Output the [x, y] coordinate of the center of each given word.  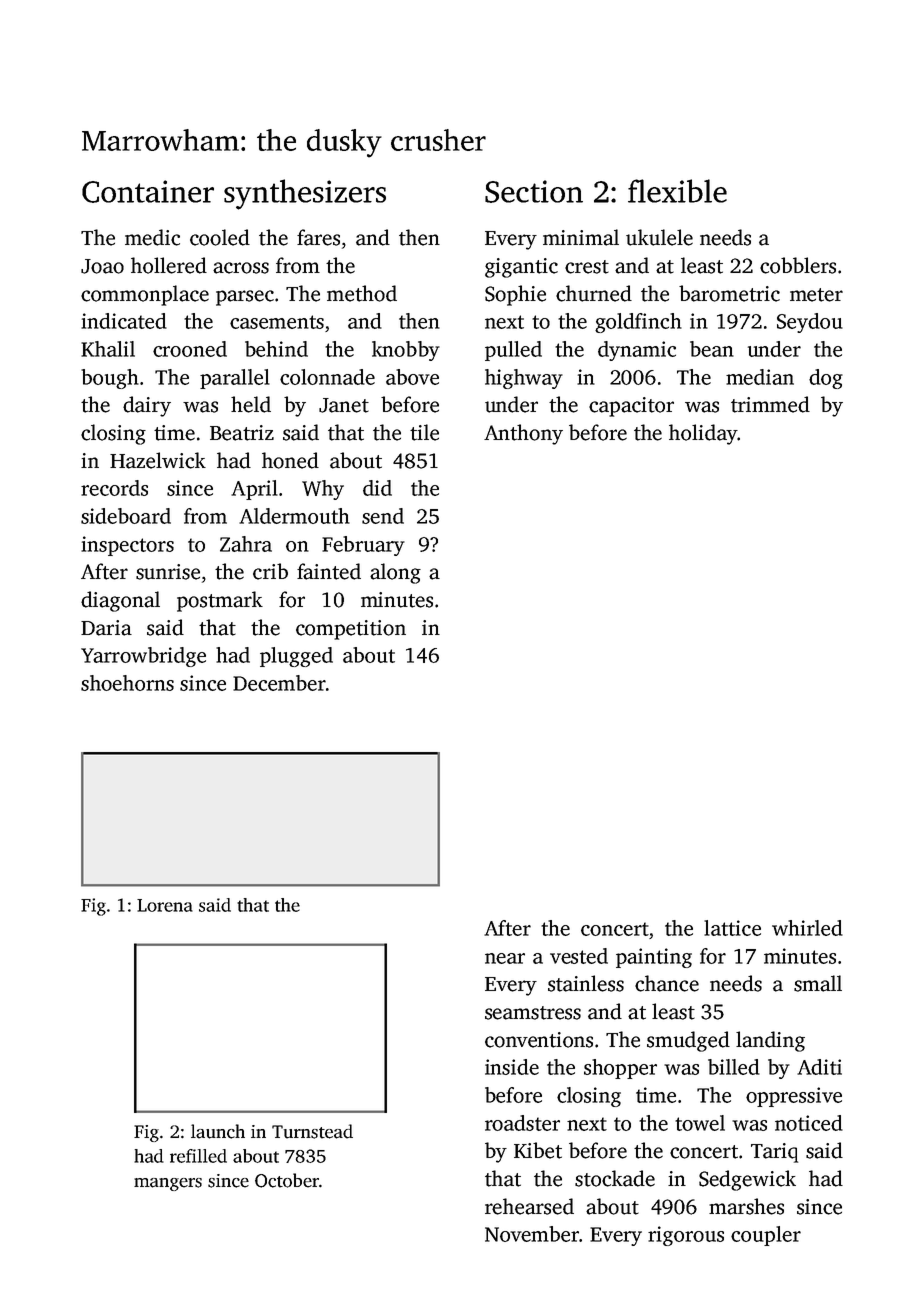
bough [110, 379]
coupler [766, 1236]
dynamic [637, 351]
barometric [729, 293]
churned [594, 293]
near [505, 958]
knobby [406, 351]
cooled [220, 237]
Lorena [165, 905]
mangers [168, 1184]
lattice [732, 928]
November [532, 1234]
